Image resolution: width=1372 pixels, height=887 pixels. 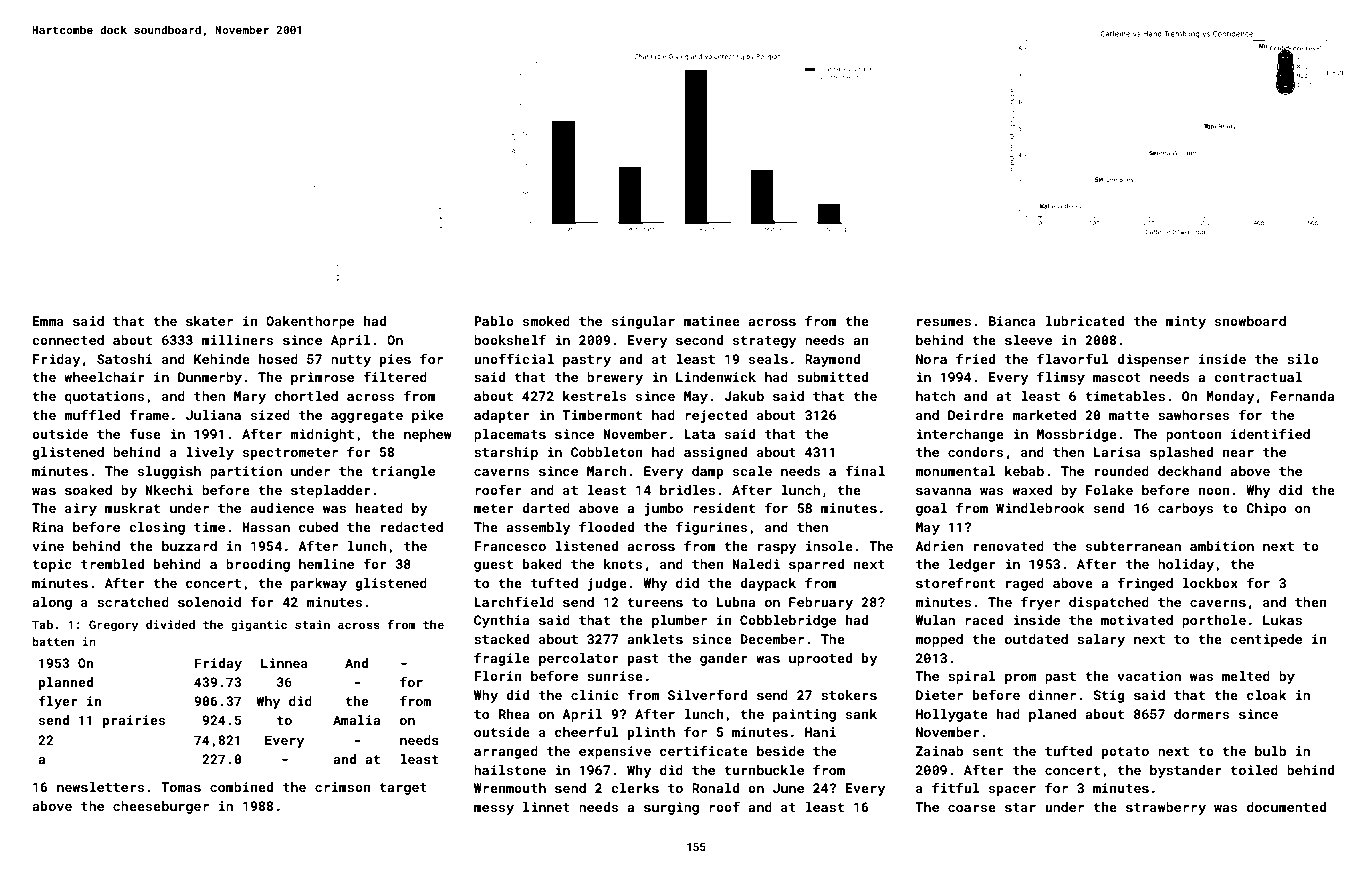 What do you see at coordinates (1210, 583) in the image?
I see `lockbox` at bounding box center [1210, 583].
